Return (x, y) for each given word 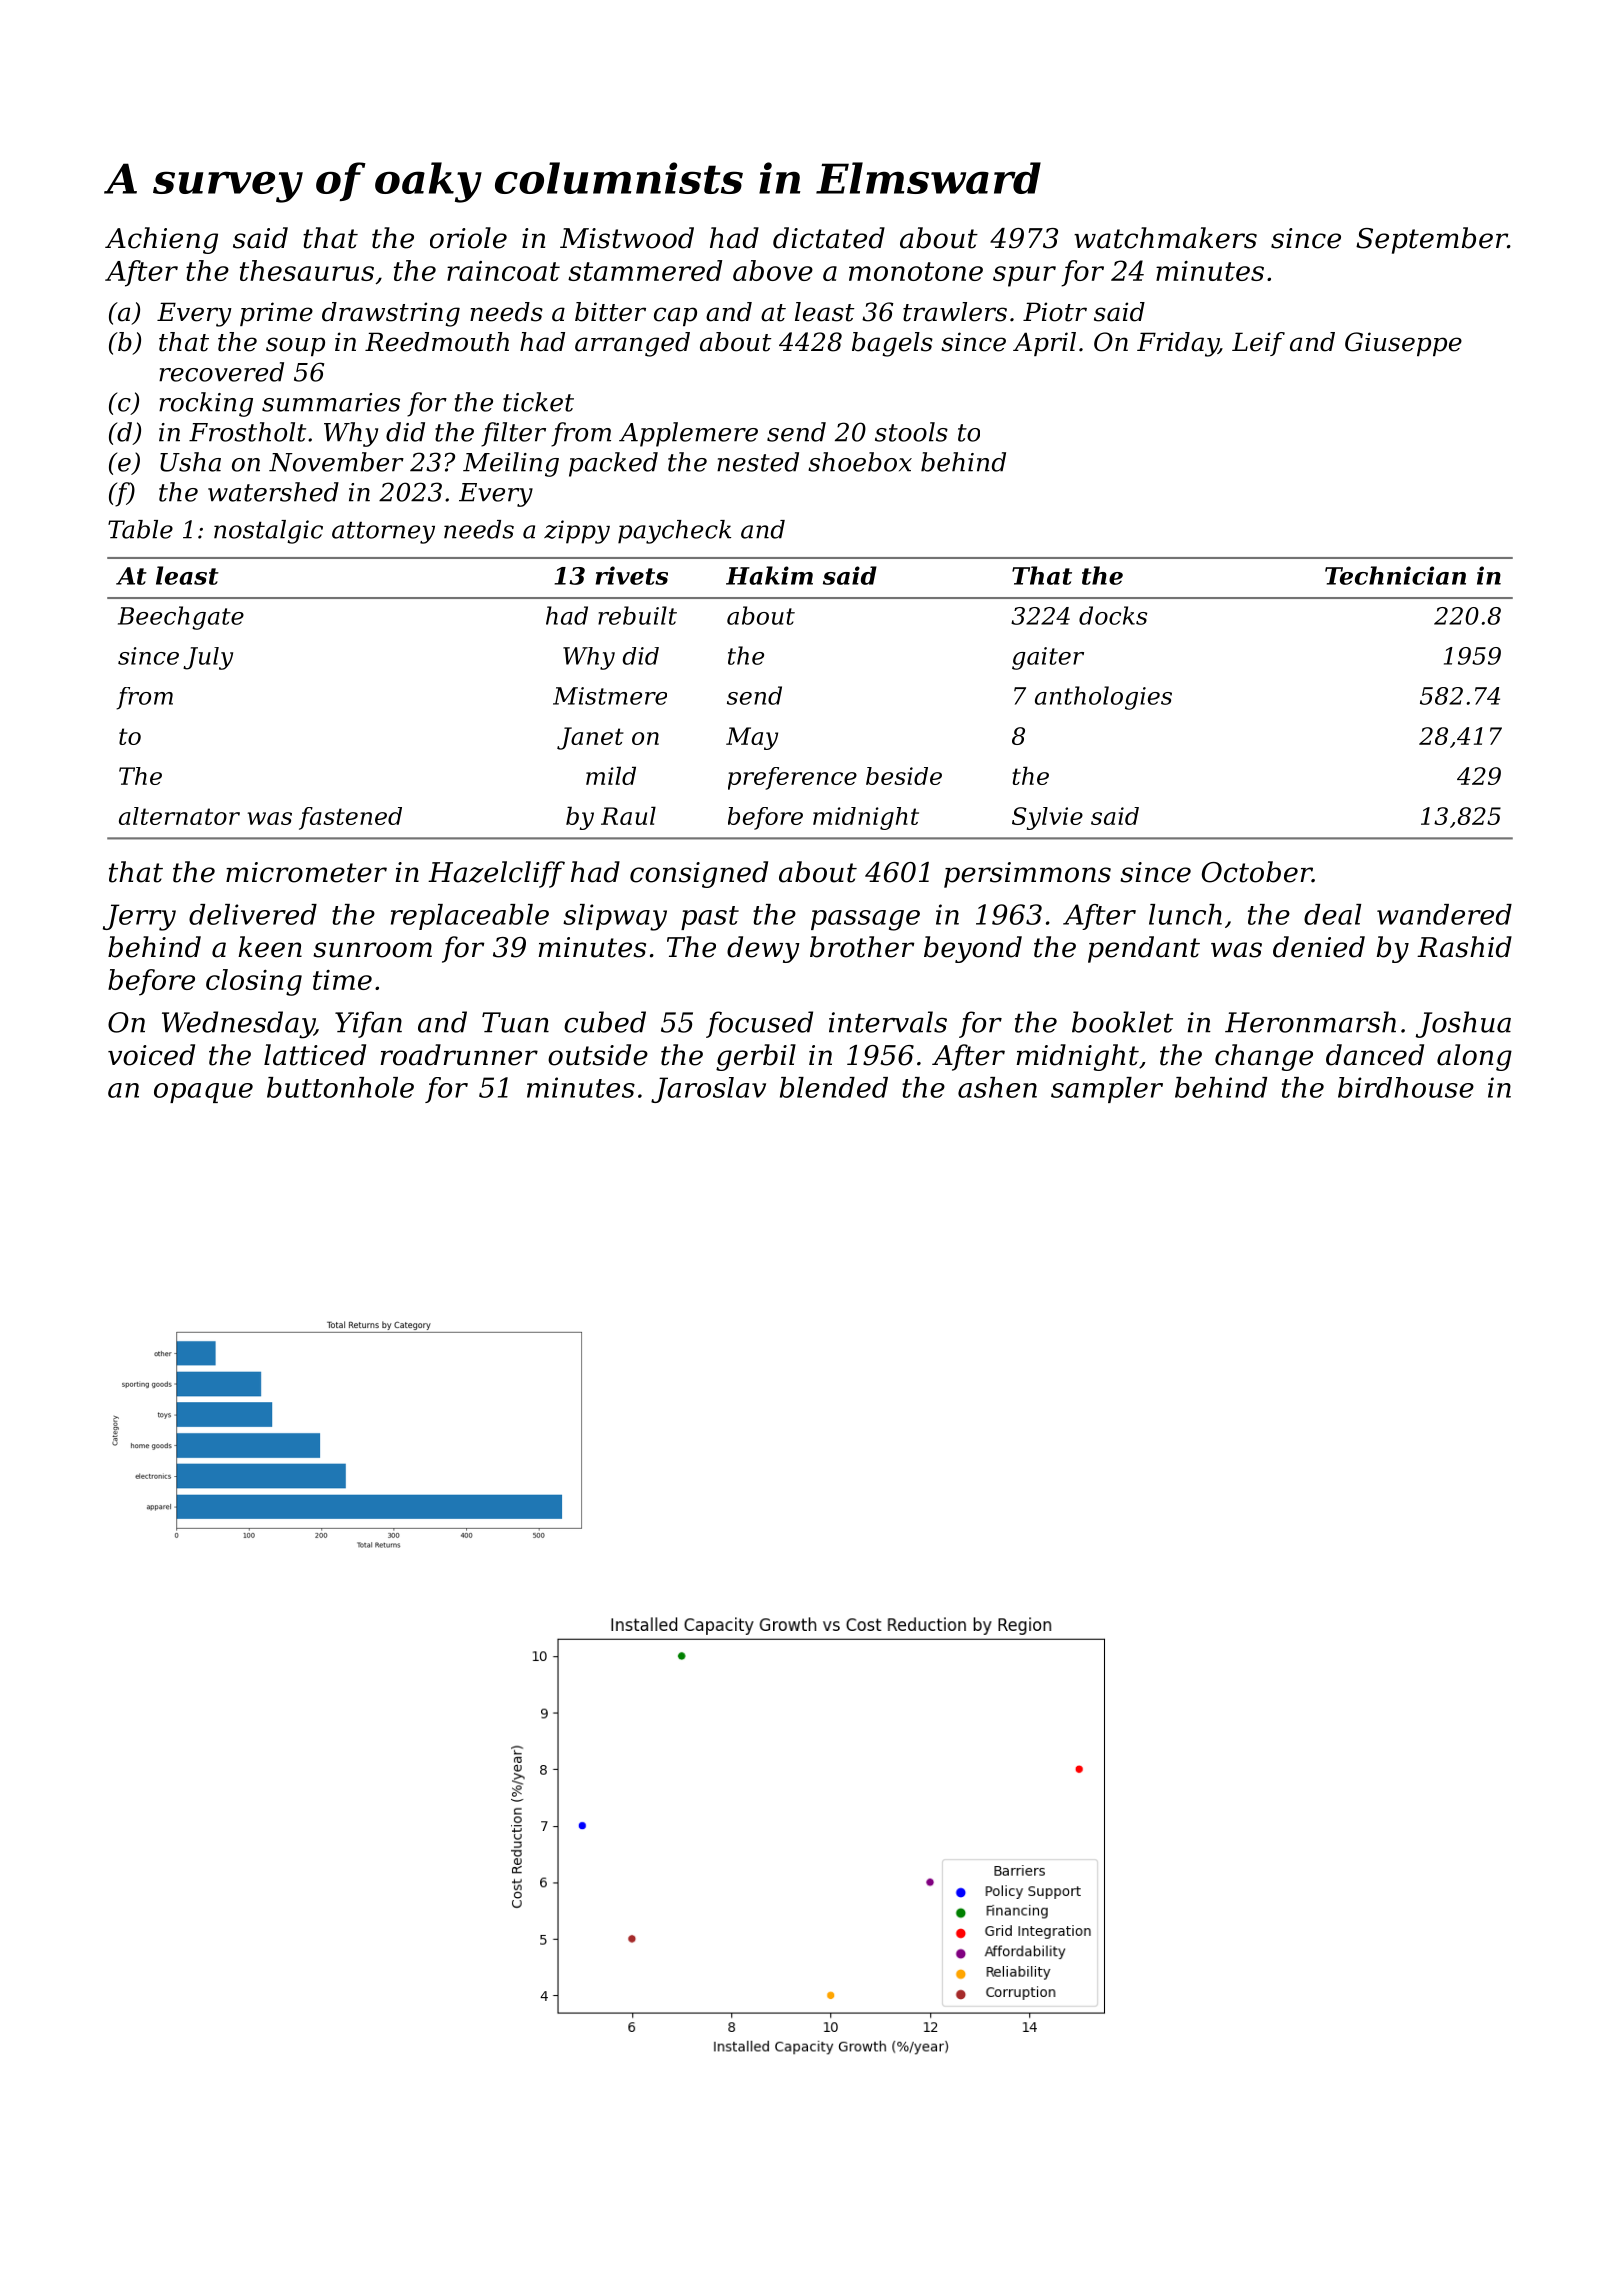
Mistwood (627, 238)
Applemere (688, 434)
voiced (151, 1055)
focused (759, 1024)
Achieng (161, 240)
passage (865, 920)
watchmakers (1165, 238)
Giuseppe (1403, 344)
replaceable (470, 917)
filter (513, 434)
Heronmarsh (1310, 1022)
